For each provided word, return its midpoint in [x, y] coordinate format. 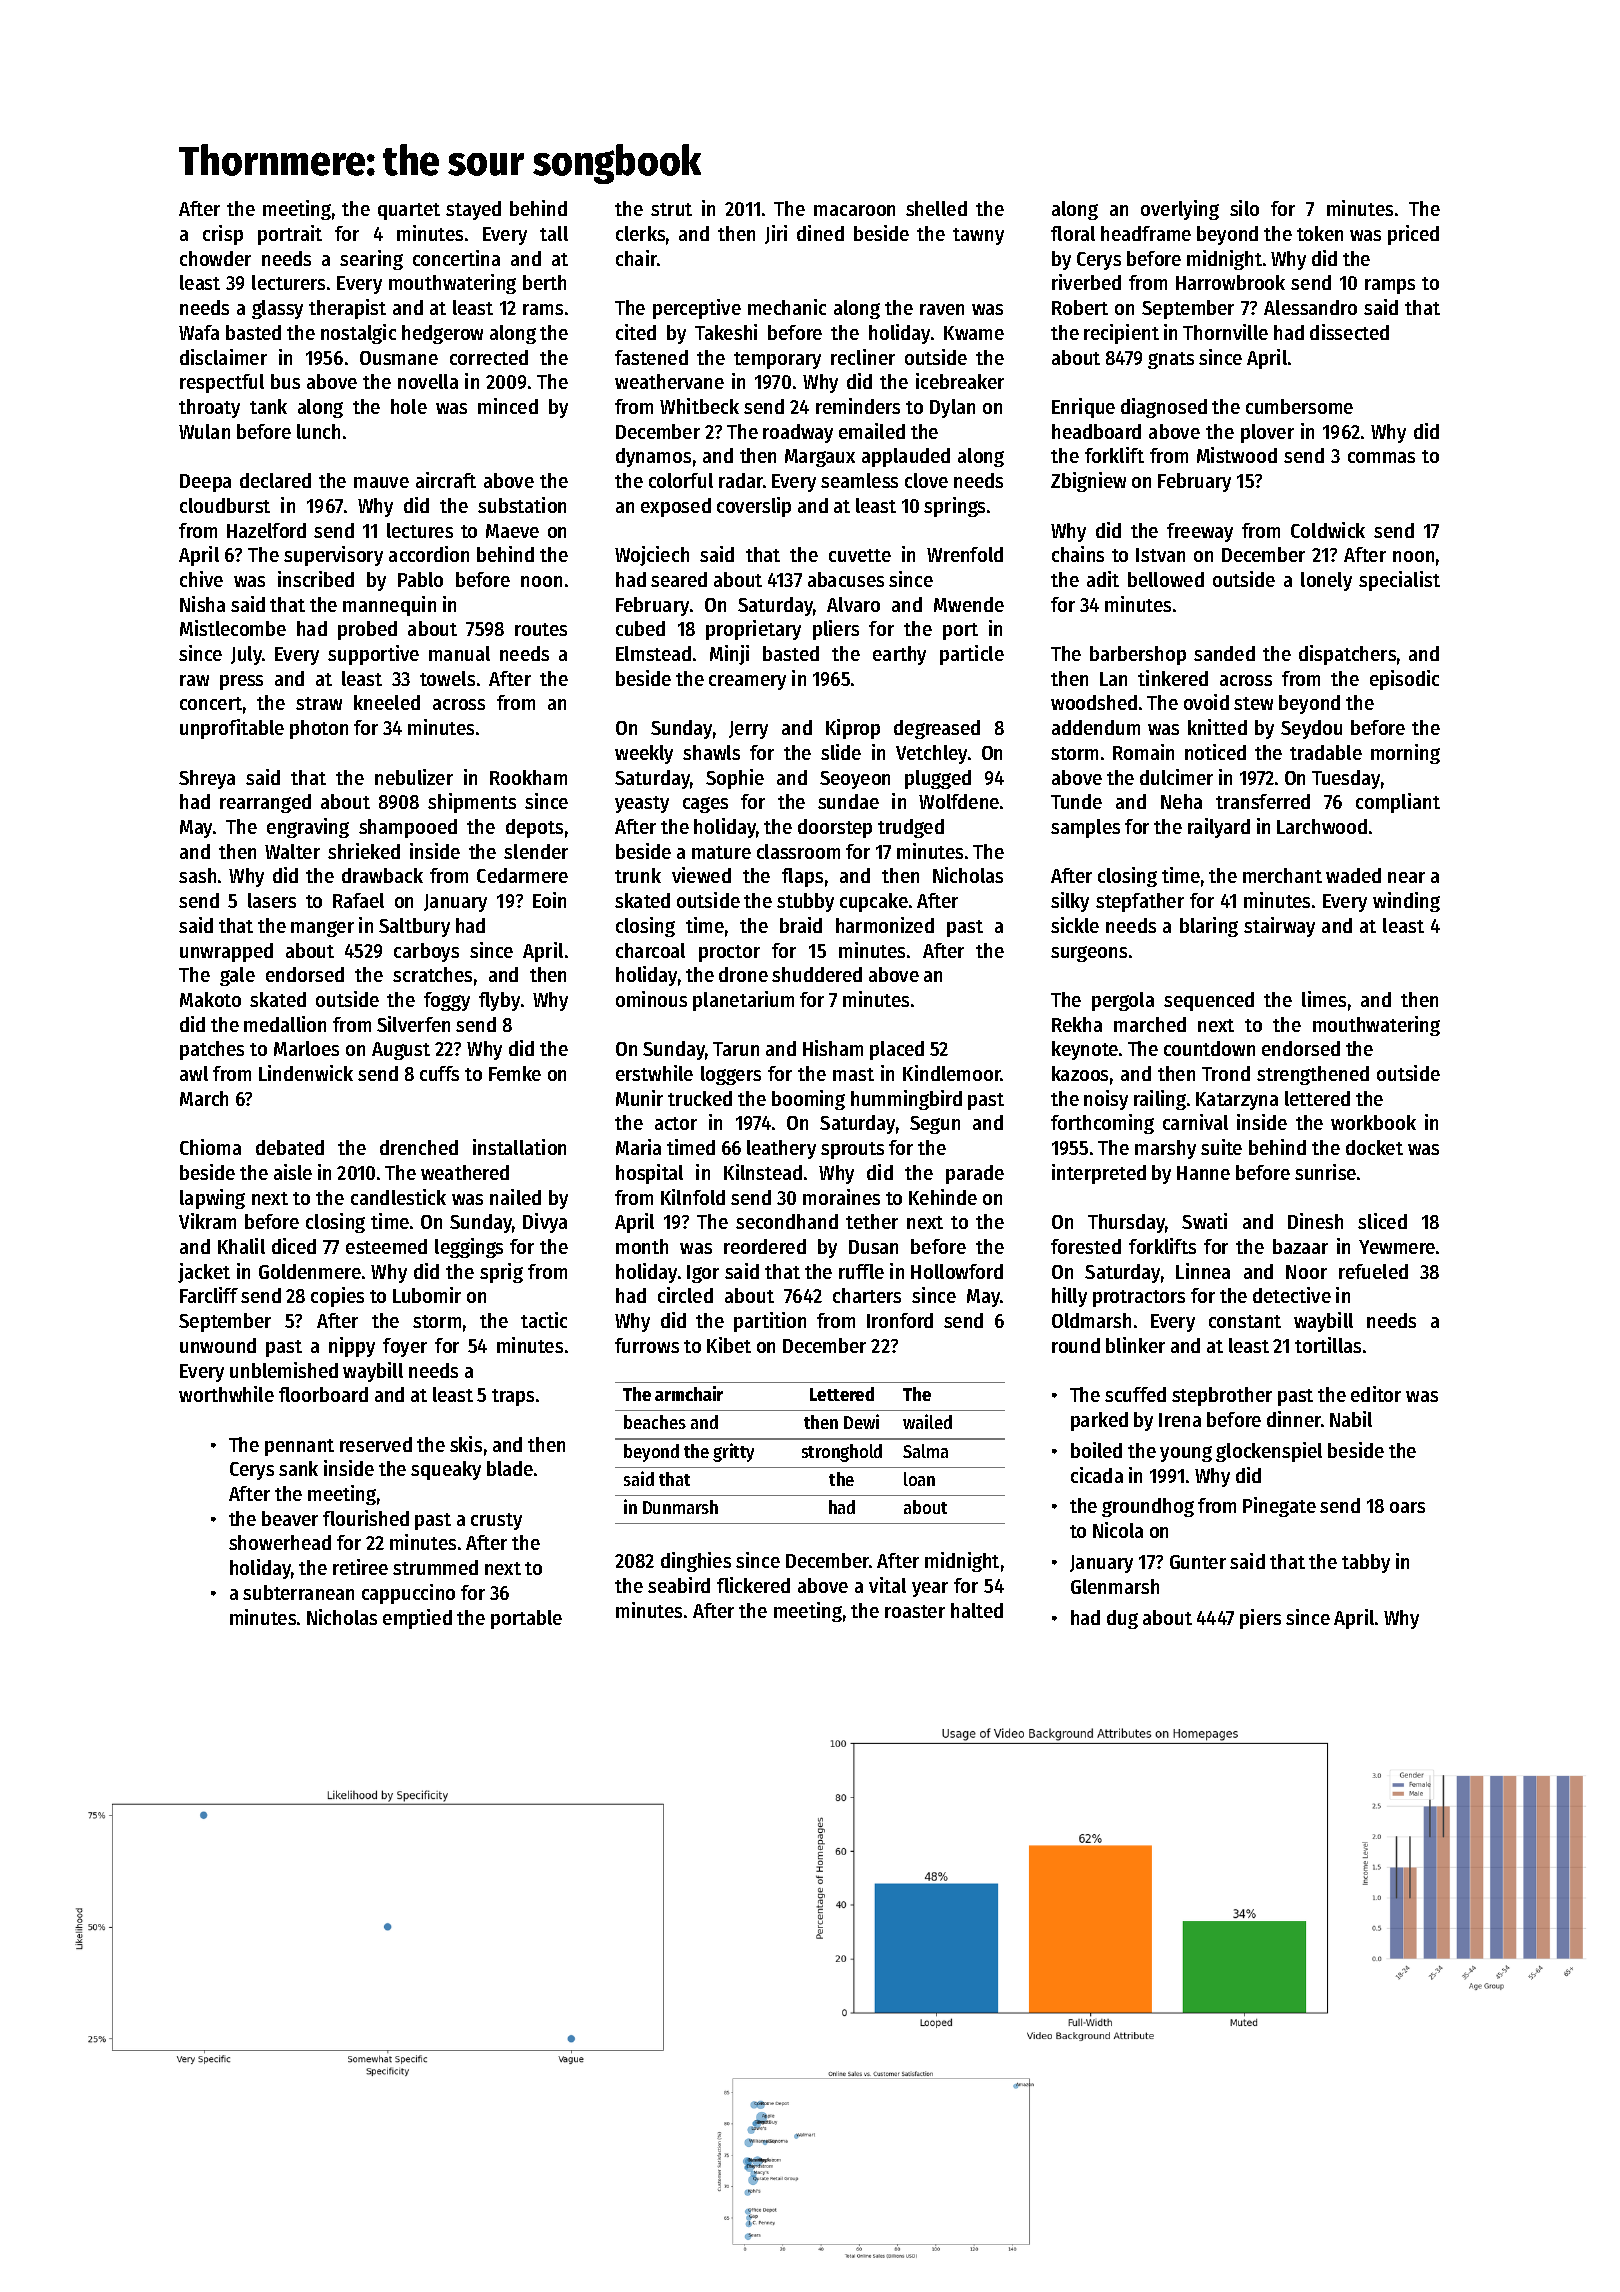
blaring [1209, 927]
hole [409, 406]
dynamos [653, 457]
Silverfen [413, 1024]
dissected [1349, 332]
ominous [651, 999]
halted [977, 1610]
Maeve [512, 531]
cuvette [860, 555]
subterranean [298, 1592]
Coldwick [1328, 530]
